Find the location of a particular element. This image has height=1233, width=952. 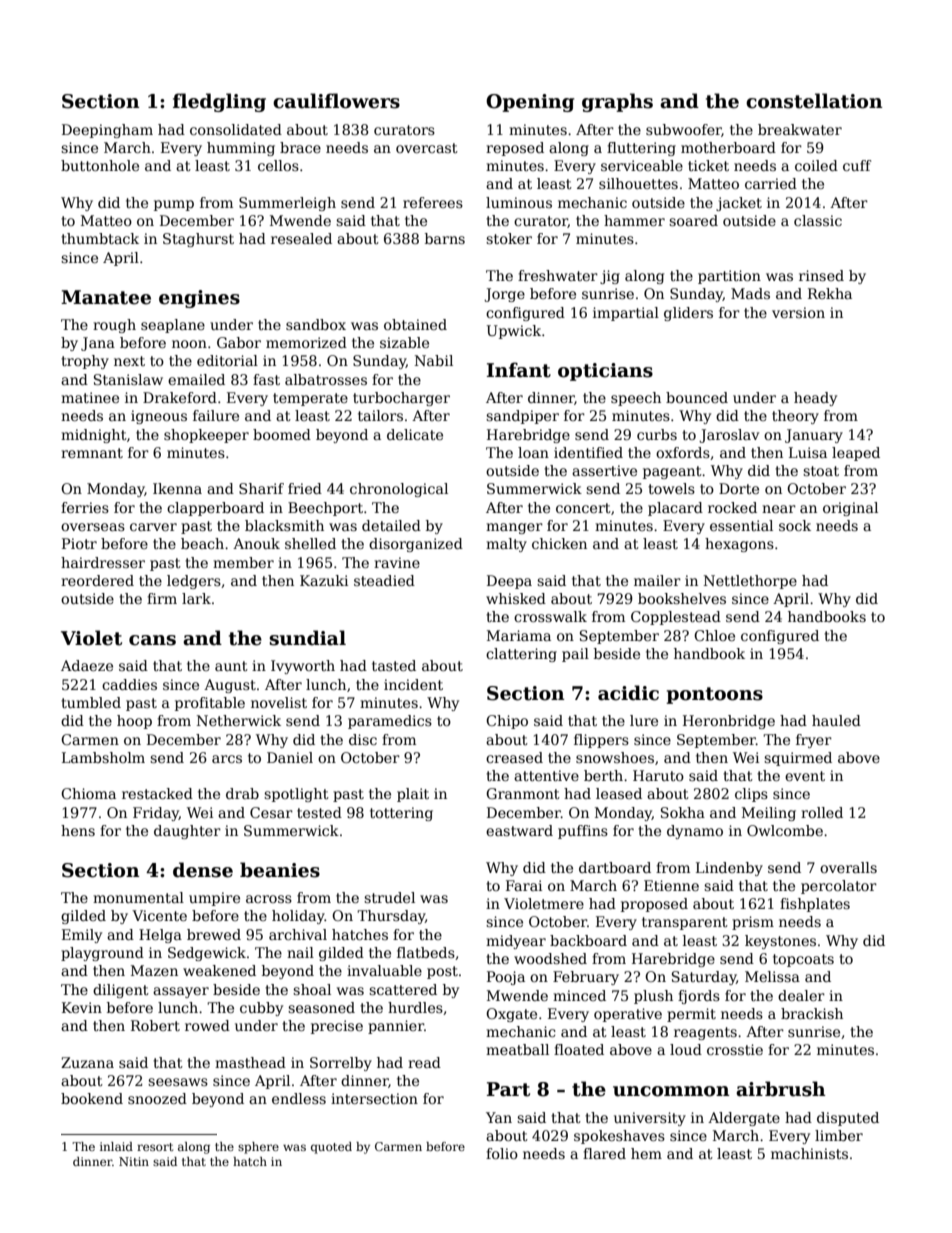

freshwater is located at coordinates (558, 275).
